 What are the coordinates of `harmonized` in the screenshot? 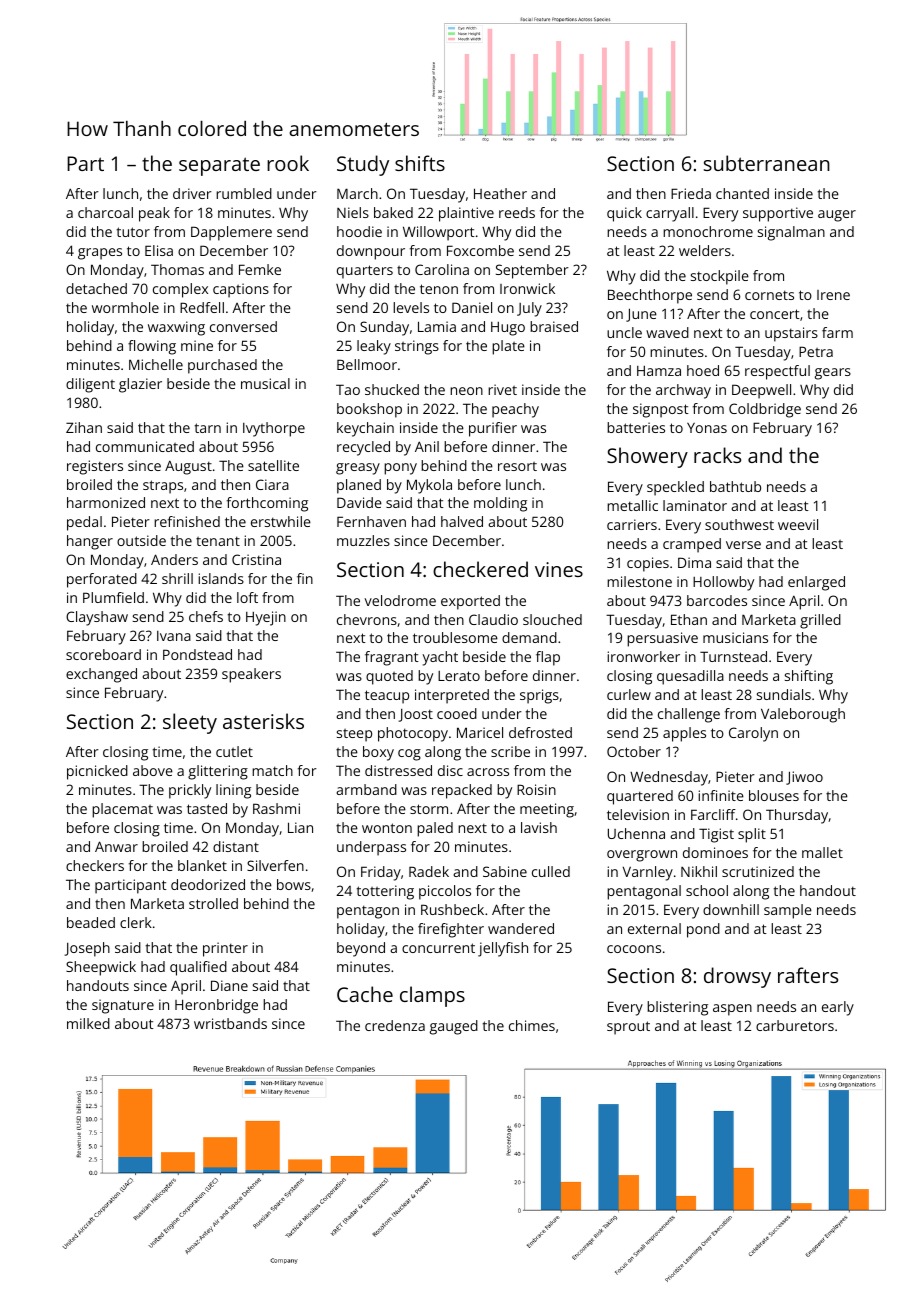 It's located at (106, 502).
